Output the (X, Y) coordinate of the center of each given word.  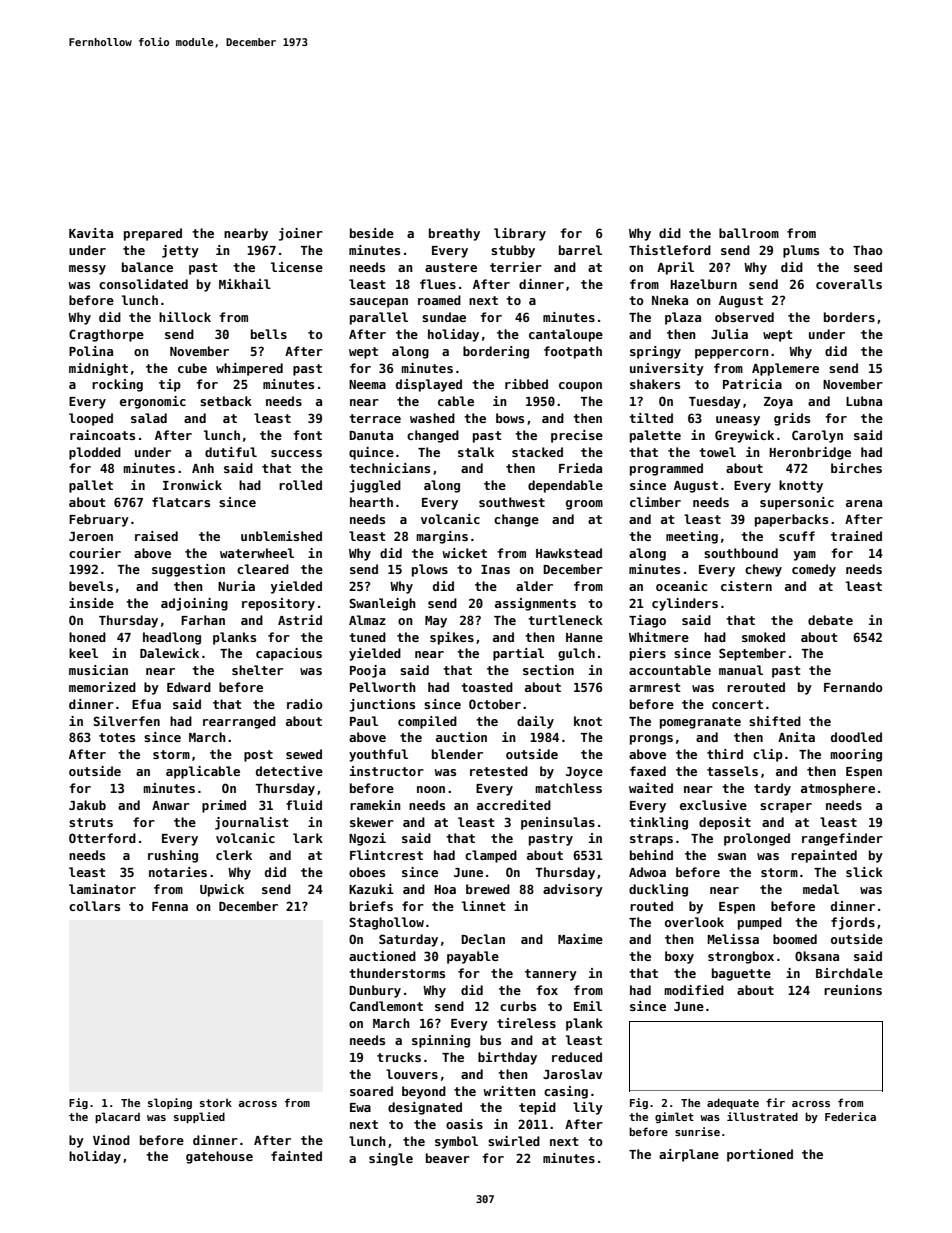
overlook (694, 922)
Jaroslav (572, 1074)
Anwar (171, 805)
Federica (850, 1116)
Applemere (785, 369)
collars (94, 906)
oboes (367, 872)
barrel (580, 250)
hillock (185, 317)
